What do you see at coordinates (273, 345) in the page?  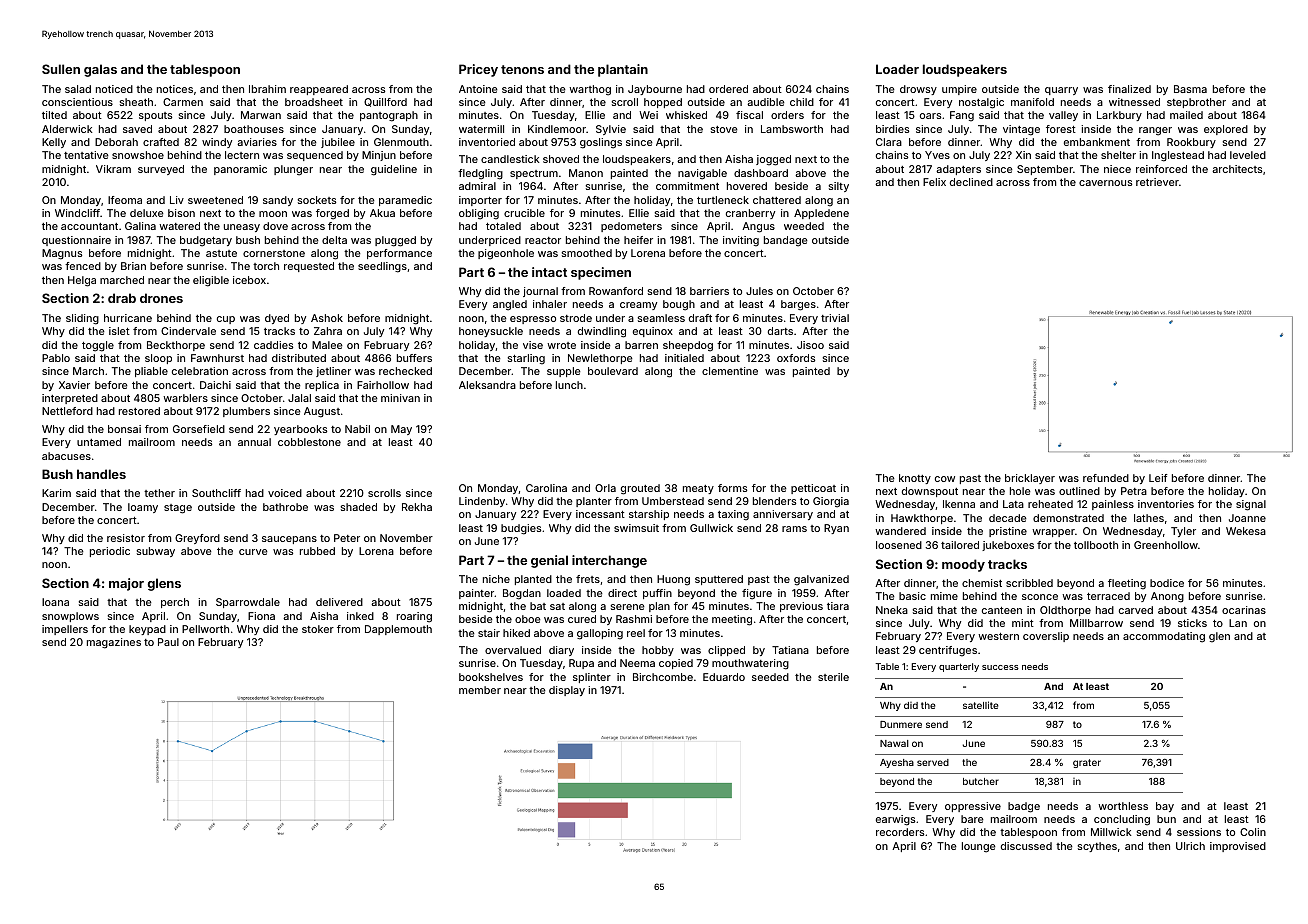 I see `caddies` at bounding box center [273, 345].
